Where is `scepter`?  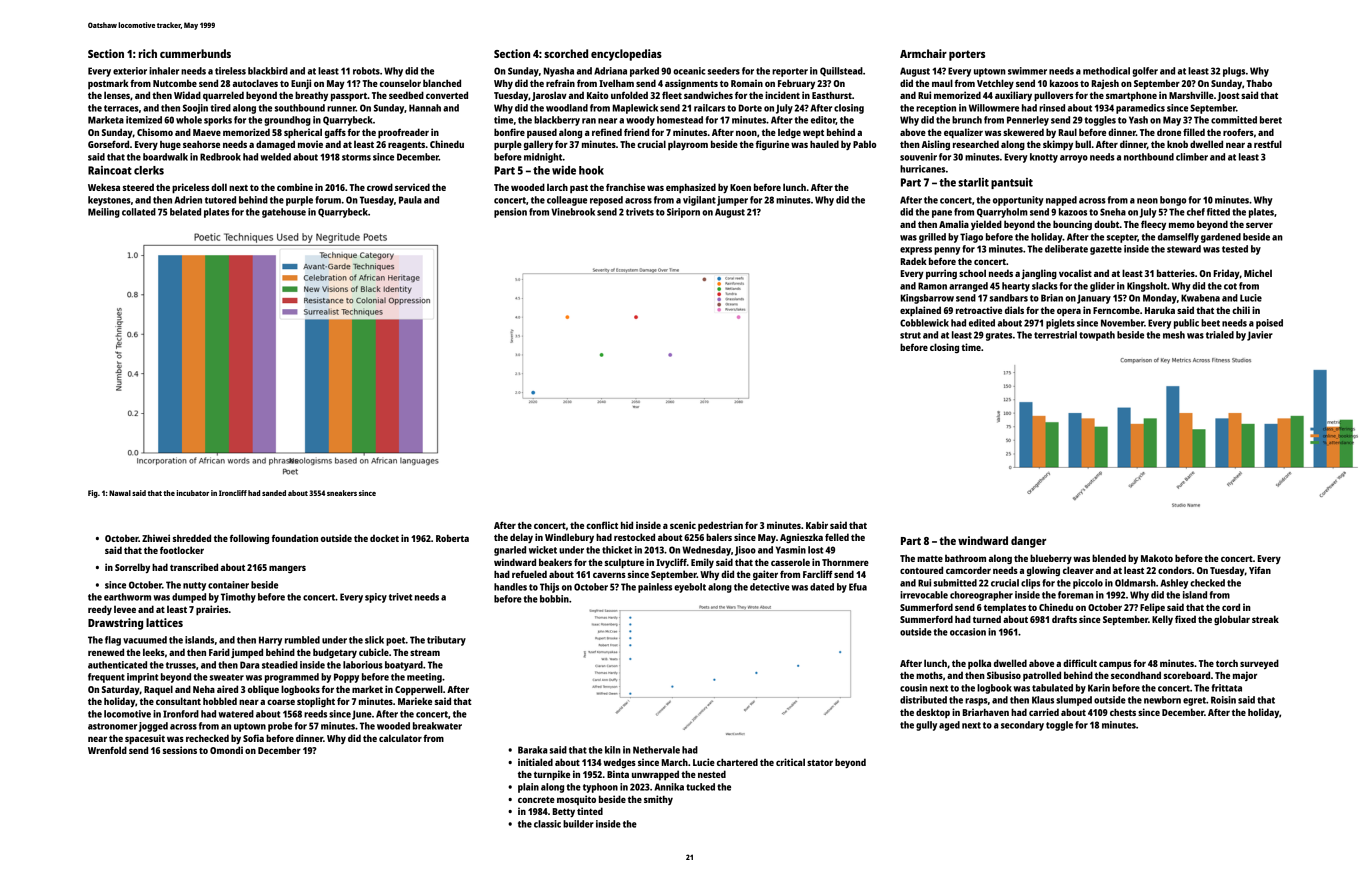 scepter is located at coordinates (1122, 238).
